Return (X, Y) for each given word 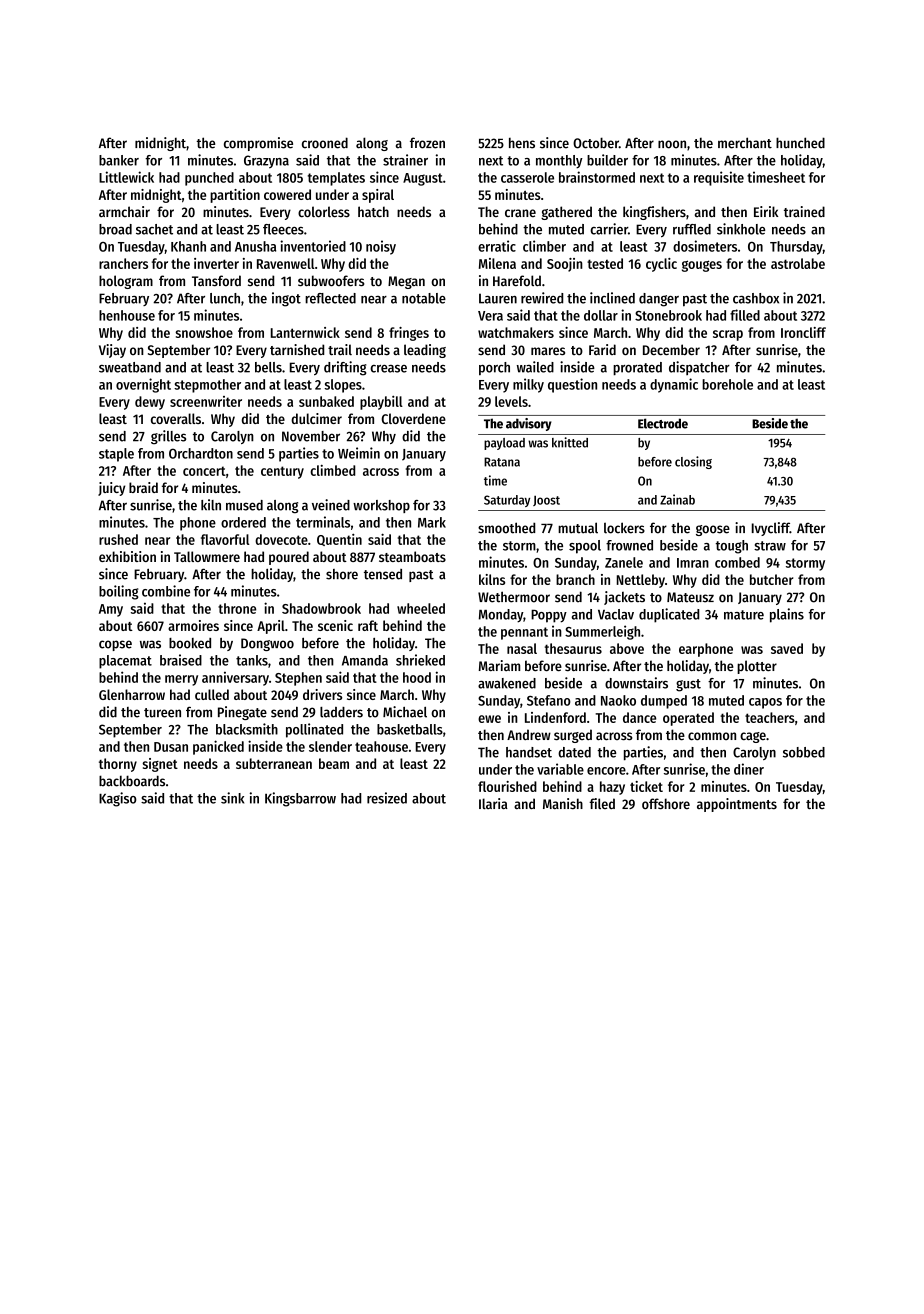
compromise (258, 144)
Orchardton (201, 453)
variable (560, 769)
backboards (132, 781)
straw (770, 546)
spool (585, 547)
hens (522, 143)
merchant (745, 143)
